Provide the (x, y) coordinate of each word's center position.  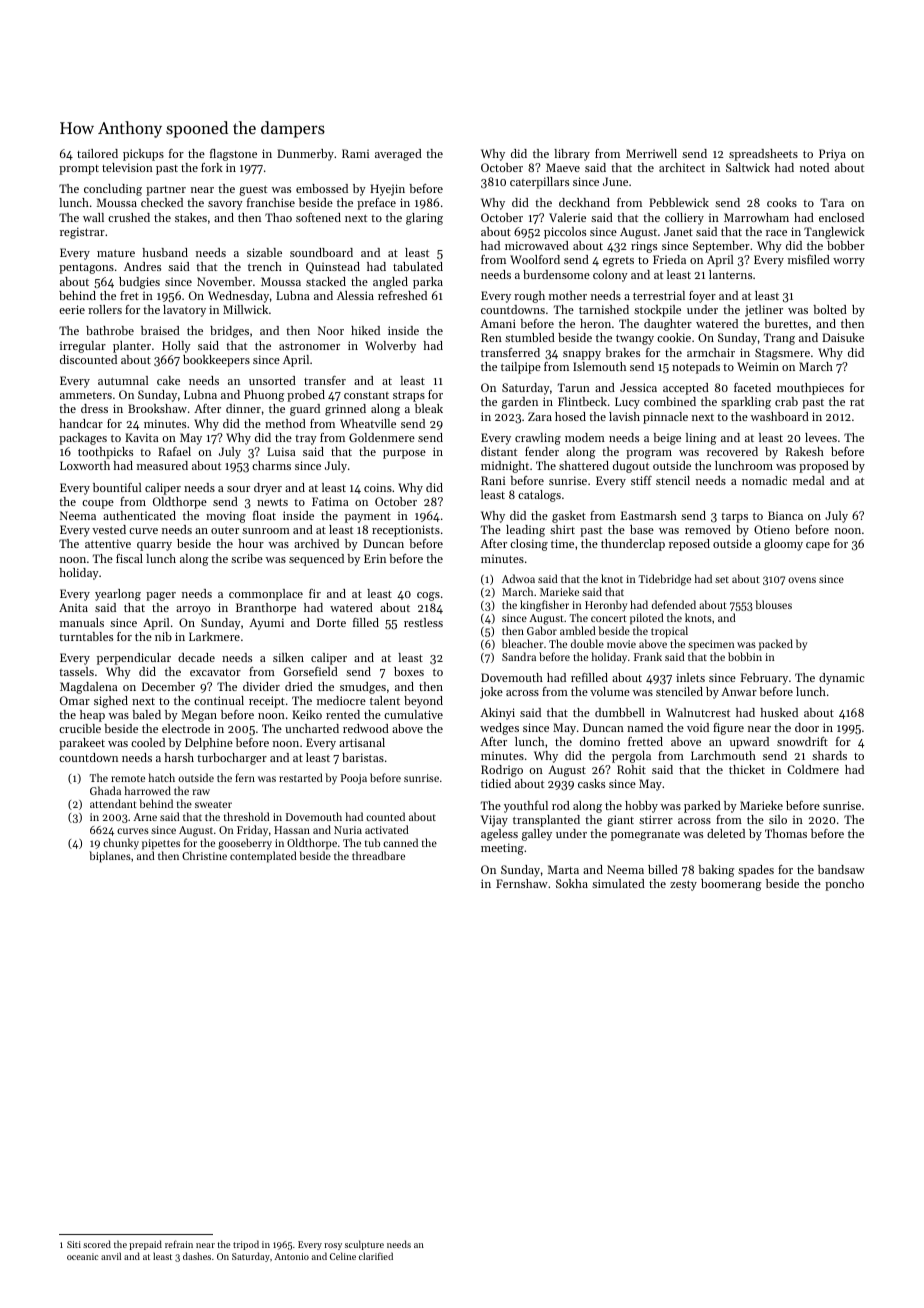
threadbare (378, 855)
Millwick (245, 309)
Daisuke (843, 337)
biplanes (110, 857)
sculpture (364, 1245)
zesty (683, 885)
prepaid (145, 1245)
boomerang (731, 885)
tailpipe (521, 368)
